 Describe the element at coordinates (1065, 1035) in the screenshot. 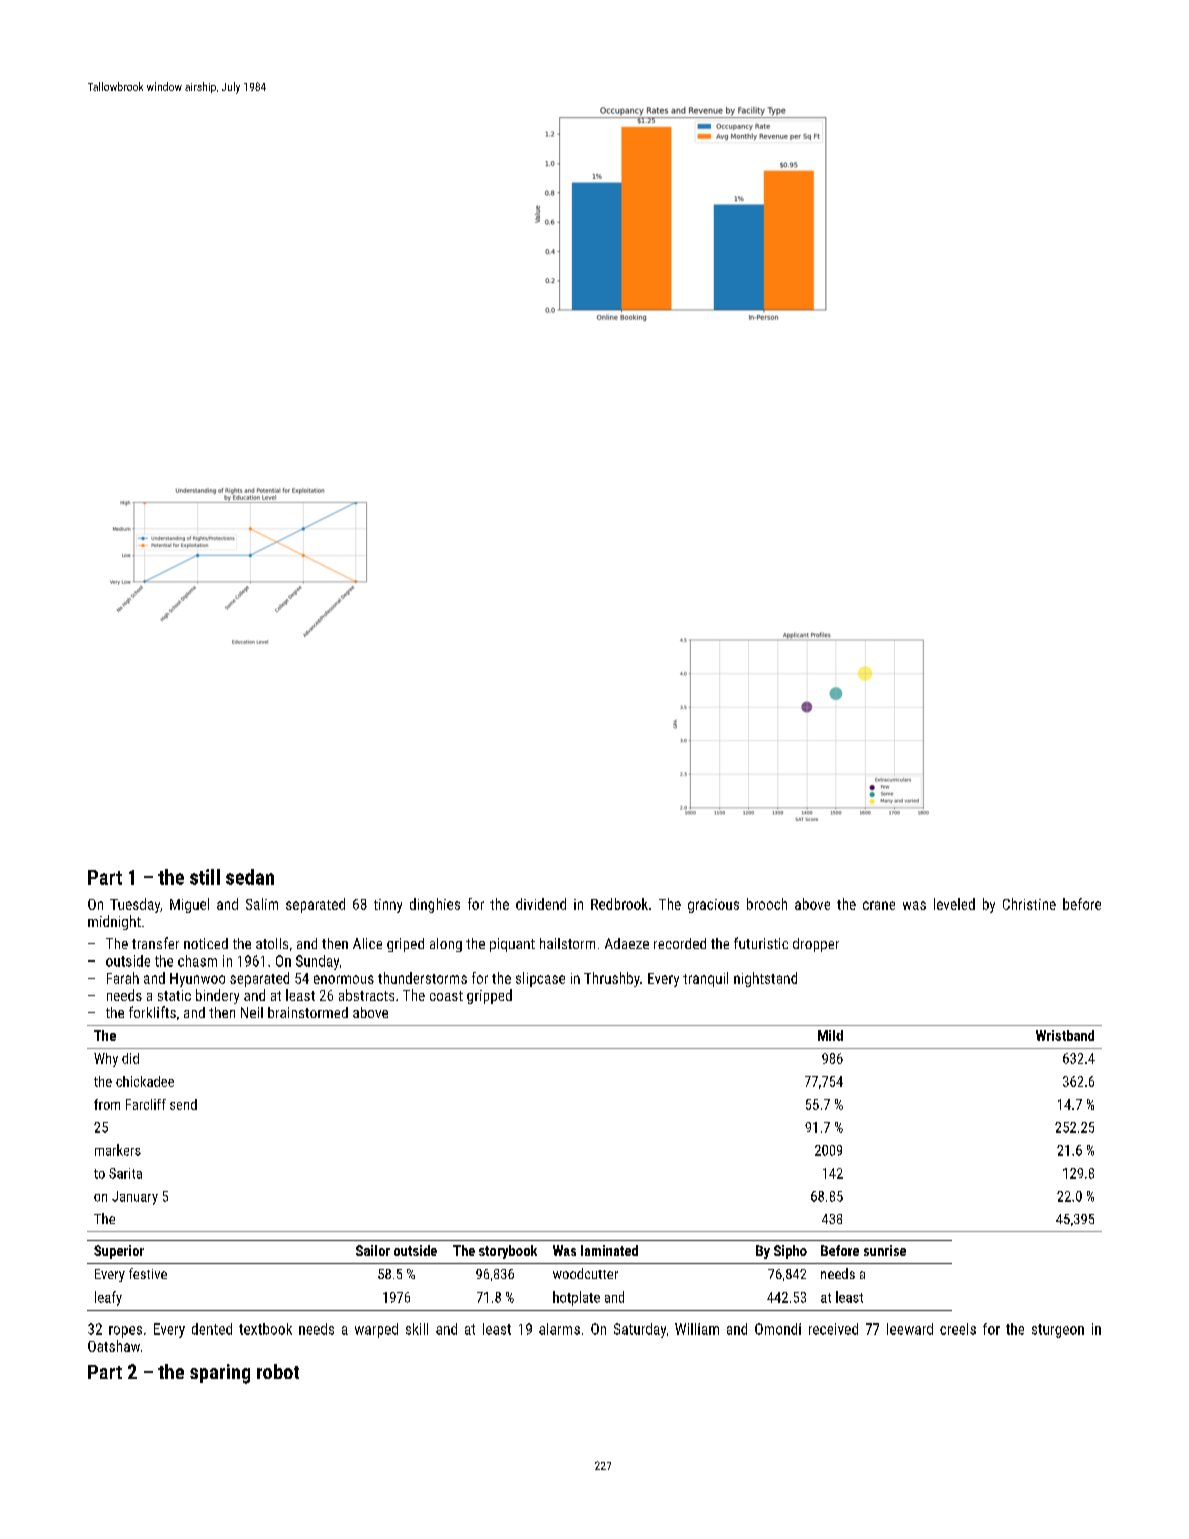

I see `Wristband` at that location.
